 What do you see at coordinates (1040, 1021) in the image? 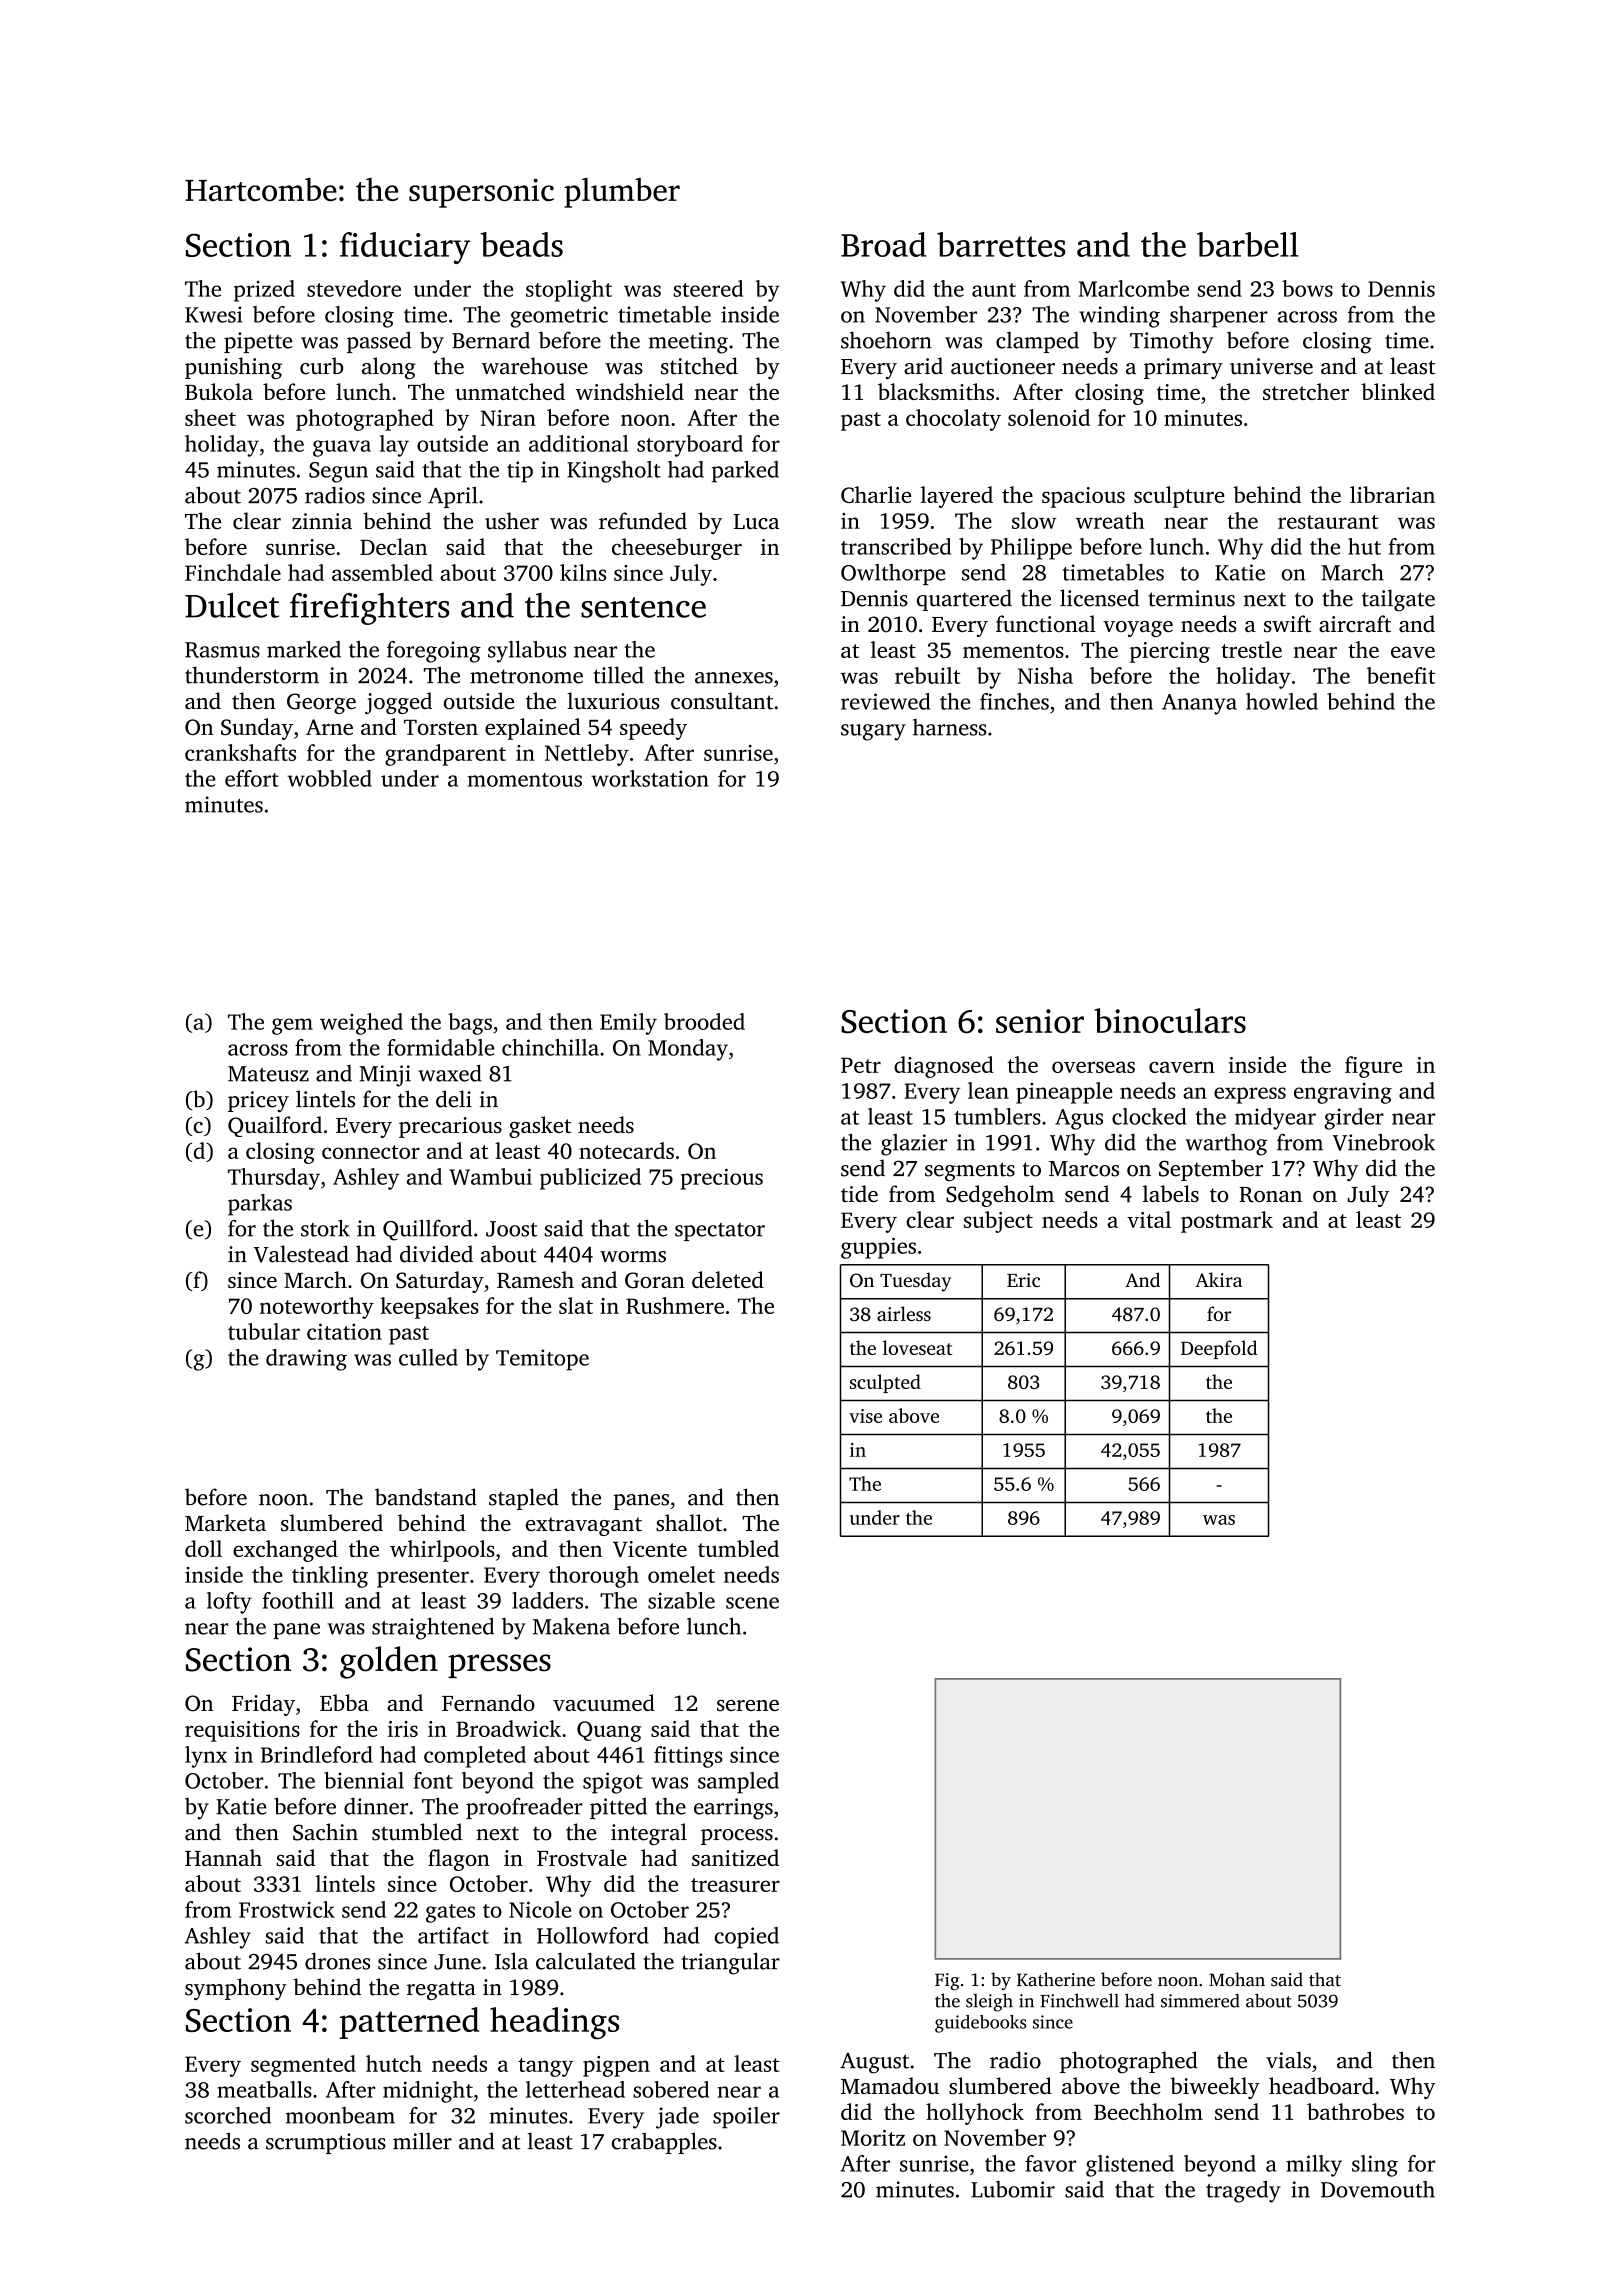
I see `senior` at bounding box center [1040, 1021].
